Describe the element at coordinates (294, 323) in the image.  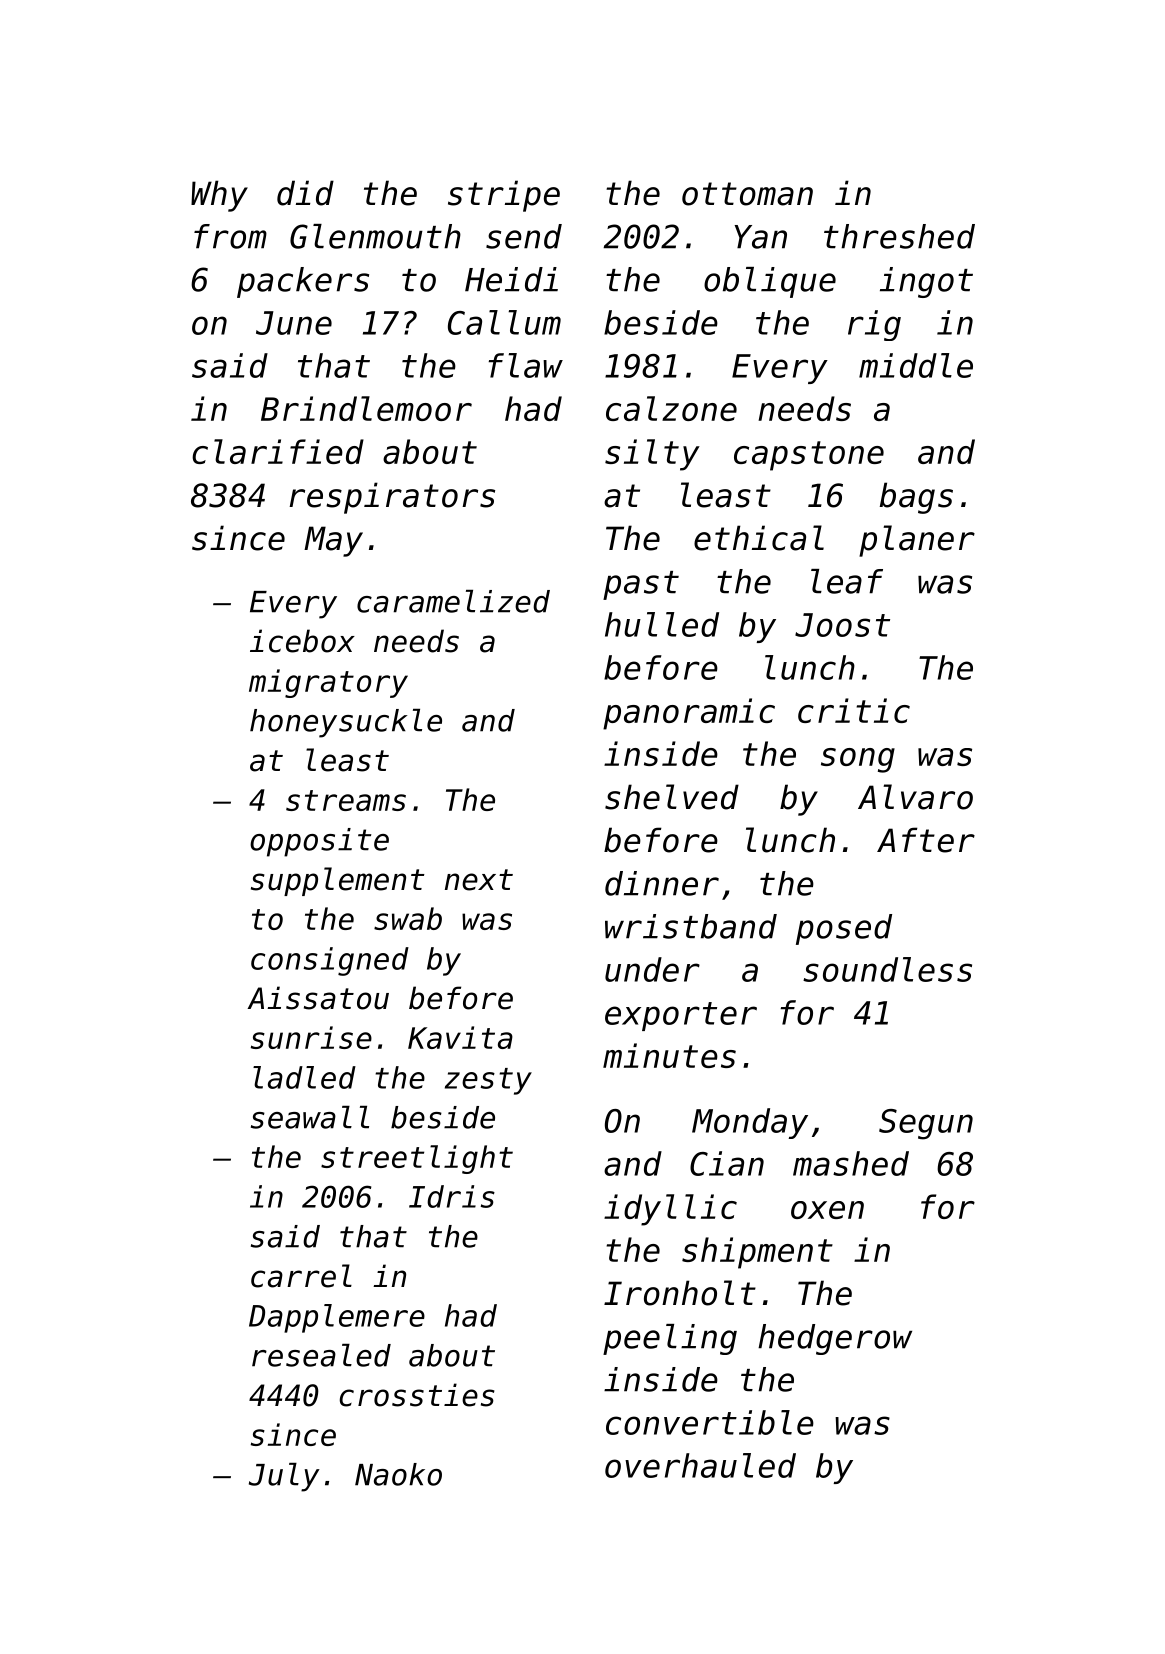
I see `June` at that location.
